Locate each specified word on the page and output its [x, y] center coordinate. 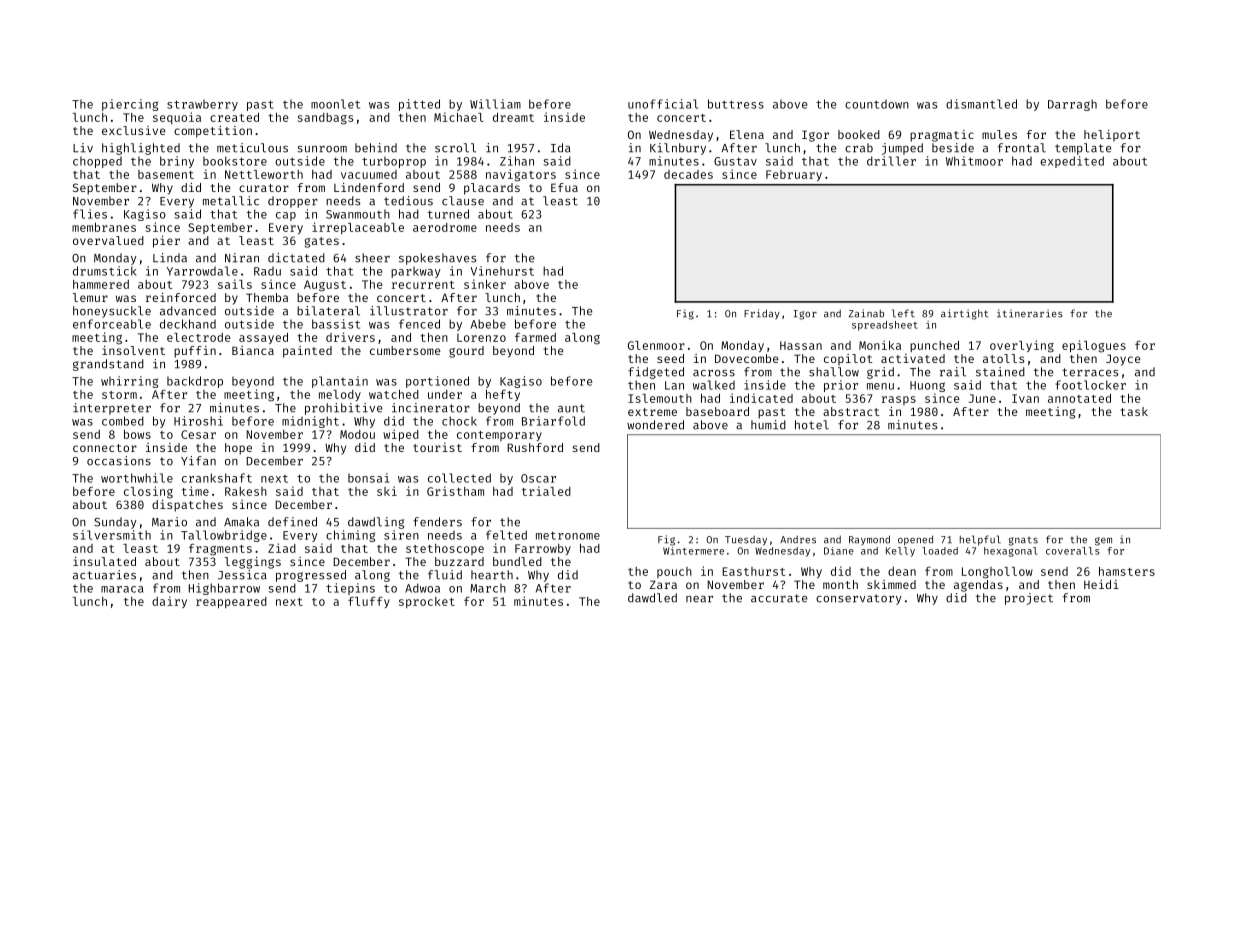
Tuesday [746, 541]
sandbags [325, 119]
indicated [761, 398]
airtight [964, 314]
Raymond [869, 540]
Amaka [241, 522]
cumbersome [405, 350]
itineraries [1030, 313]
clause [463, 201]
